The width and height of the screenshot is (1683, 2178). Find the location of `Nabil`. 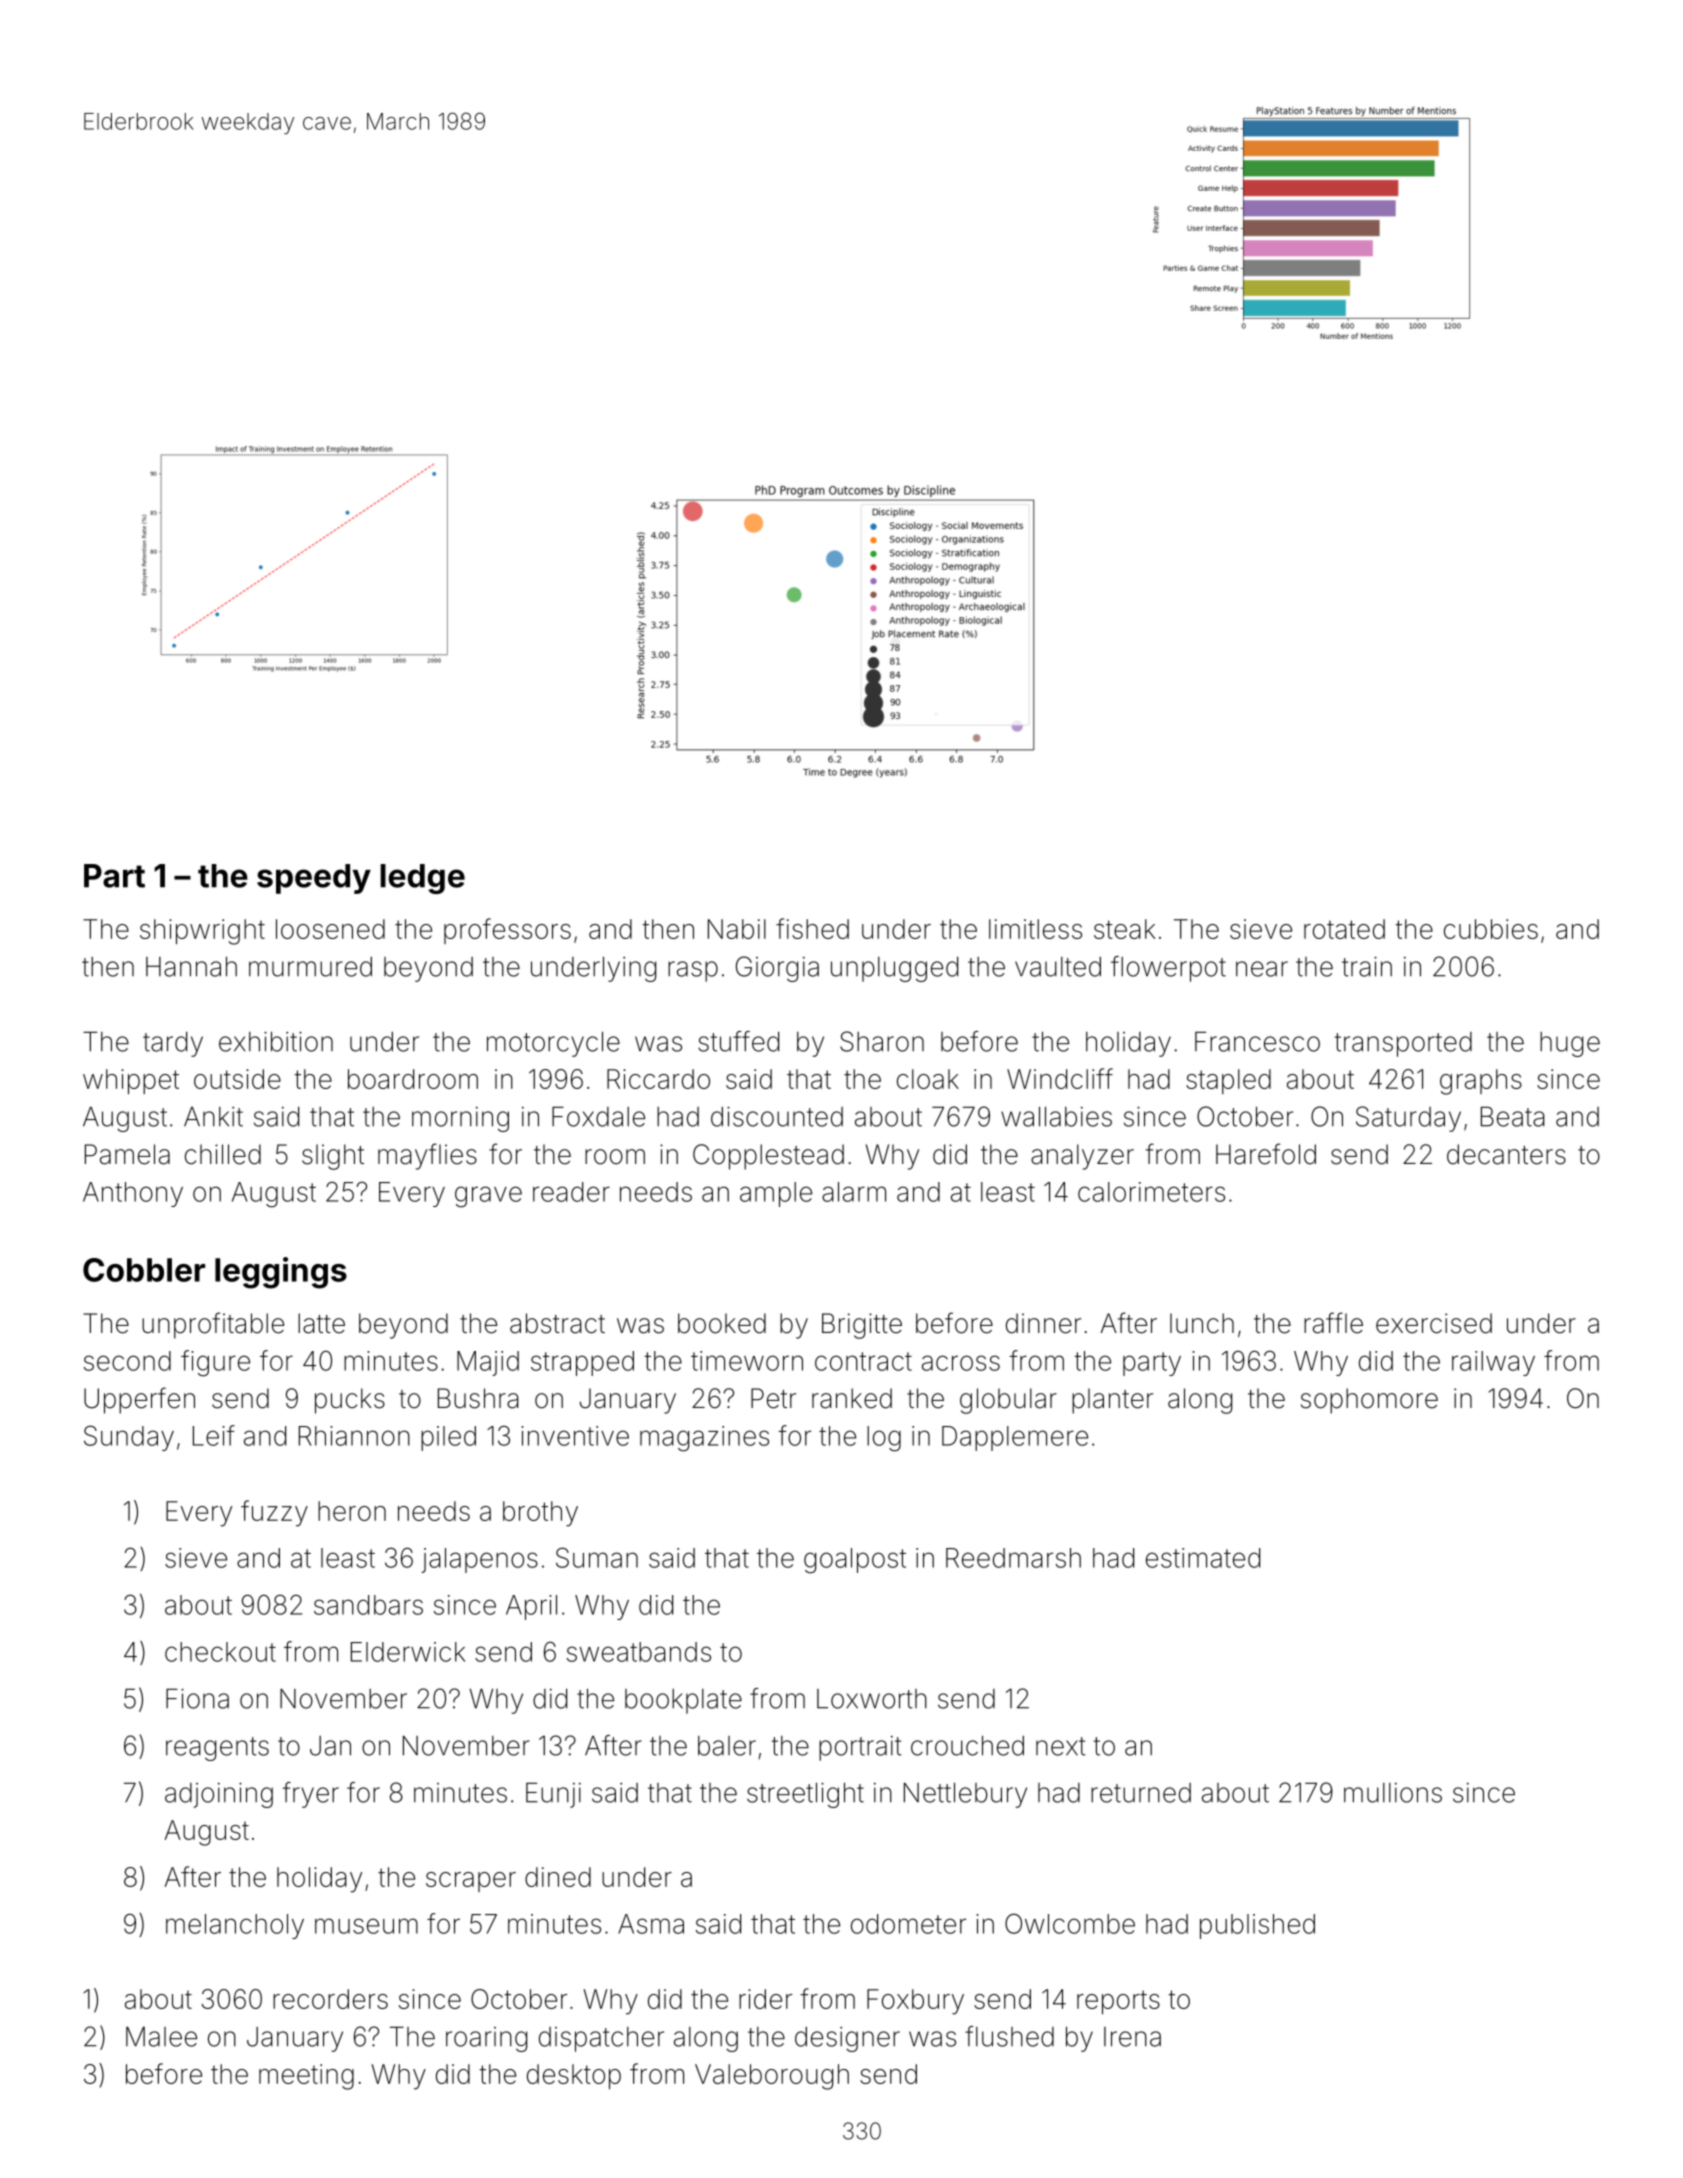

Nabil is located at coordinates (737, 929).
